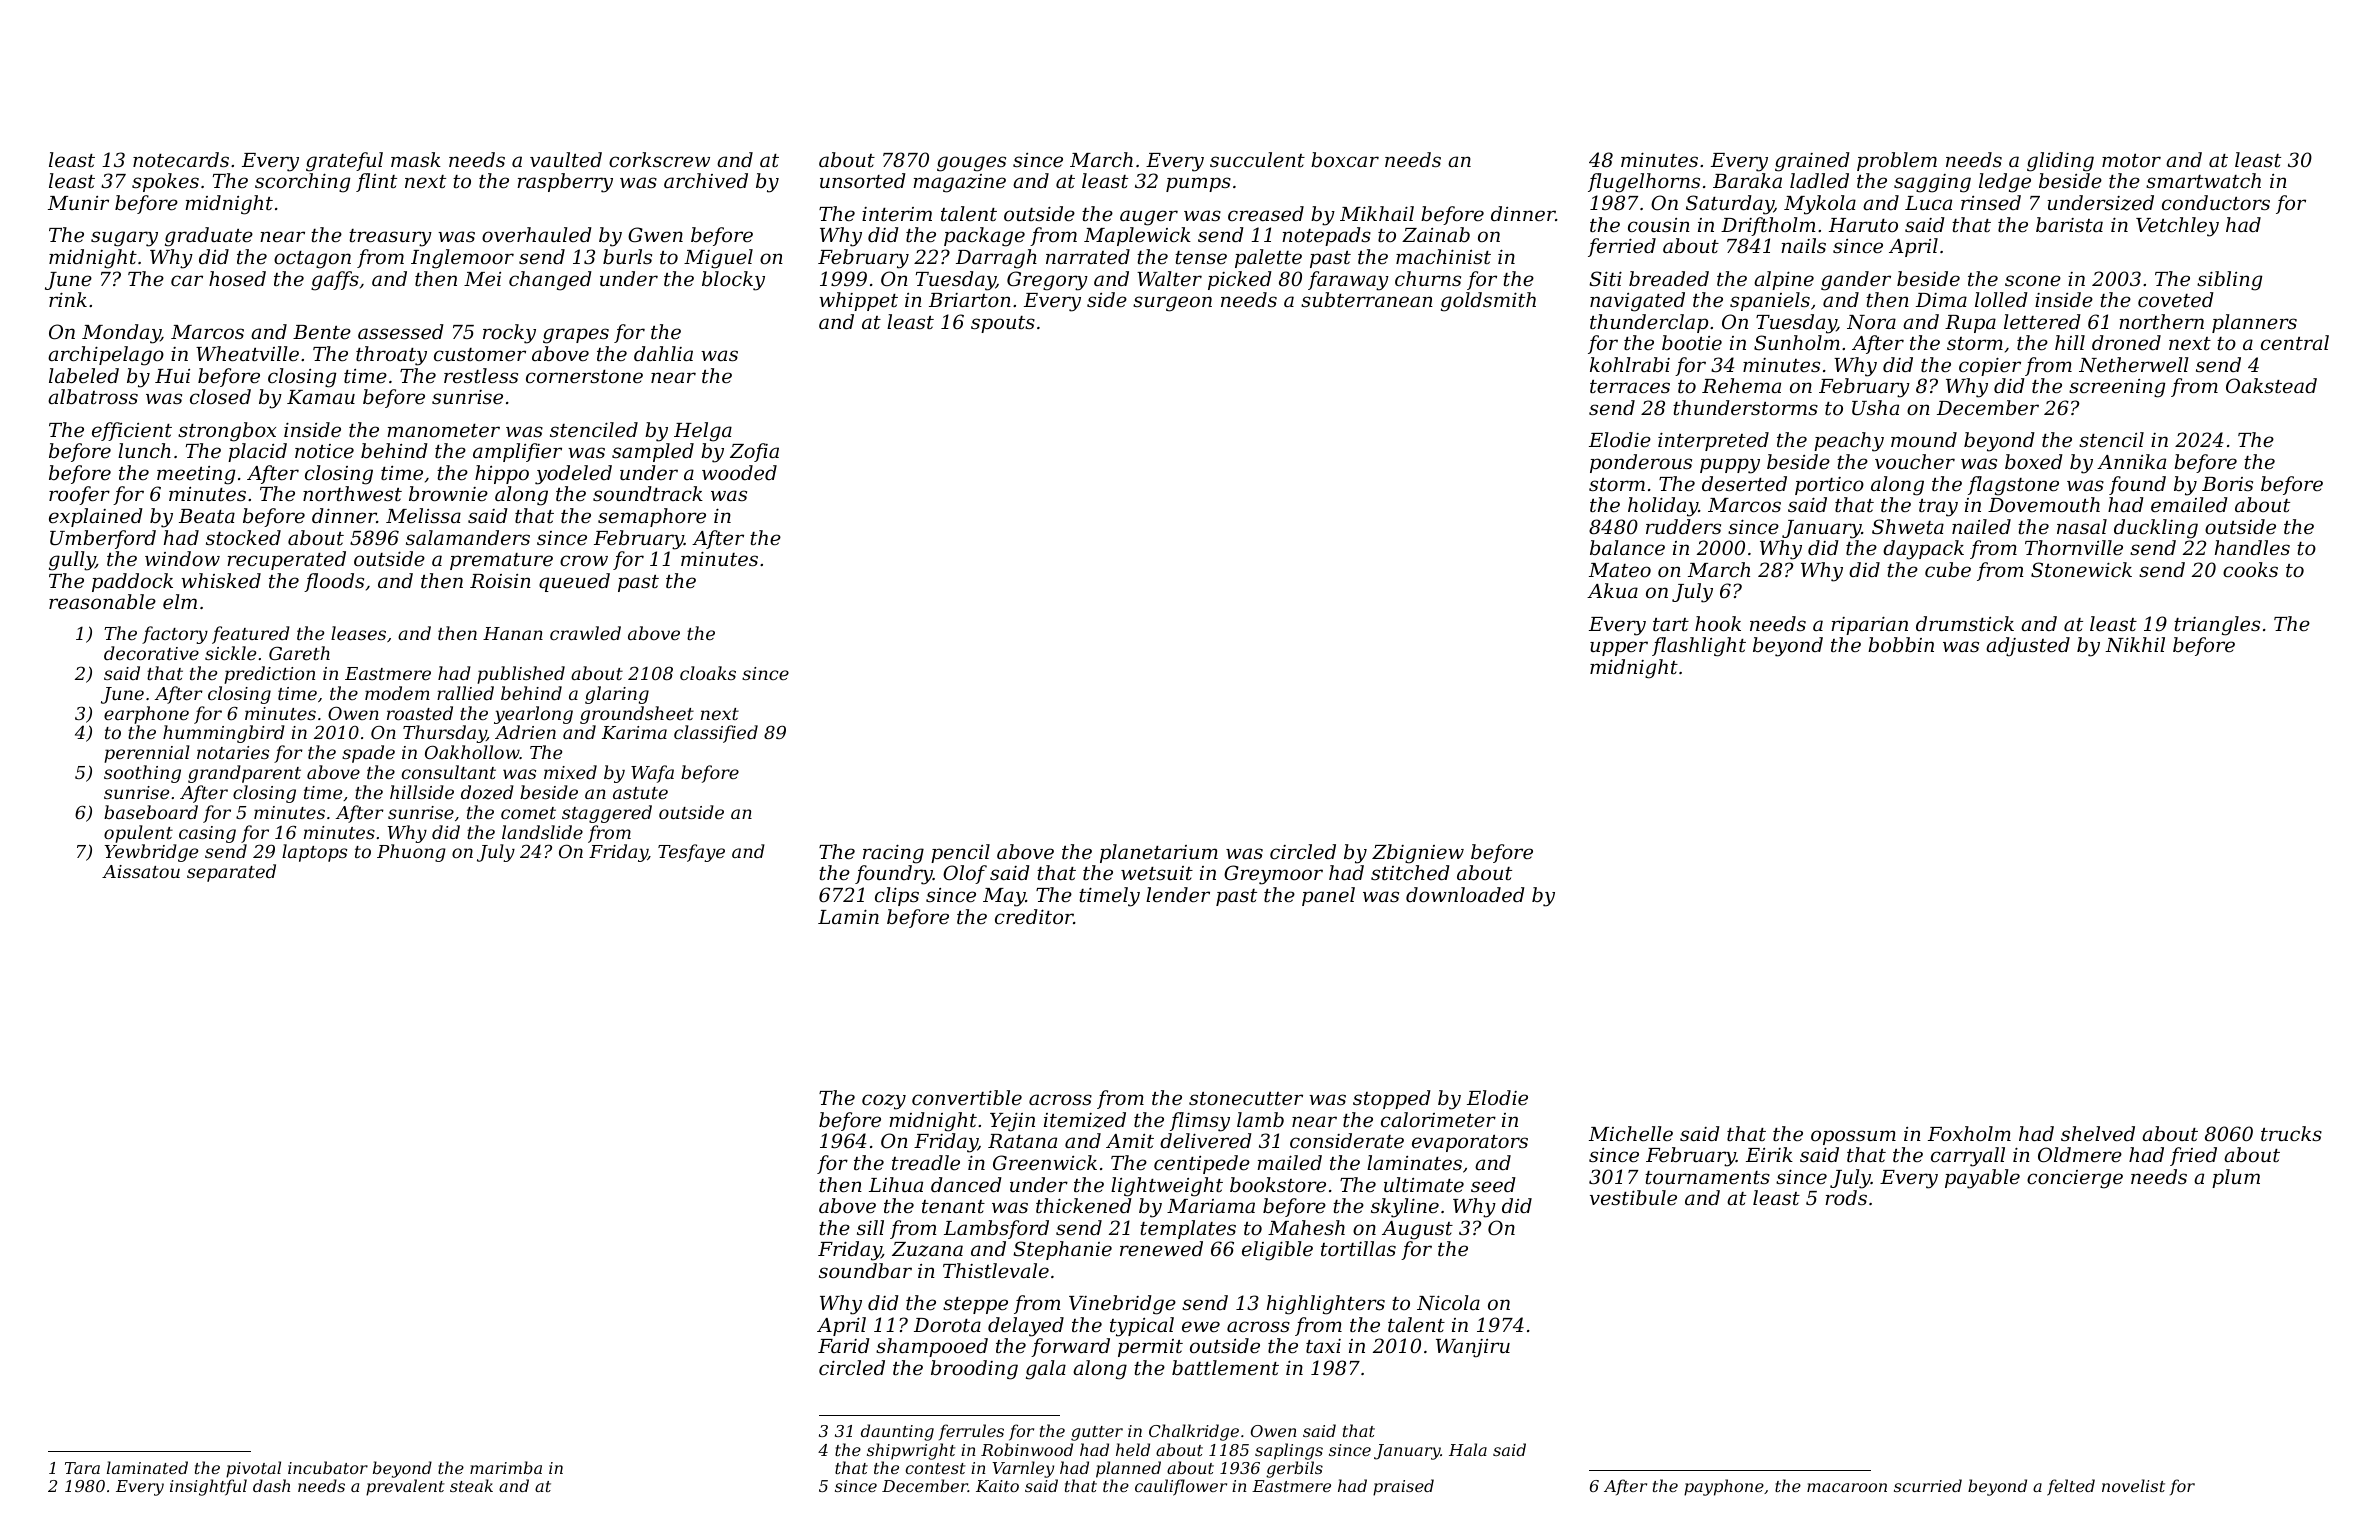 This screenshot has height=1540, width=2380. Describe the element at coordinates (1026, 1327) in the screenshot. I see `delayed` at that location.
